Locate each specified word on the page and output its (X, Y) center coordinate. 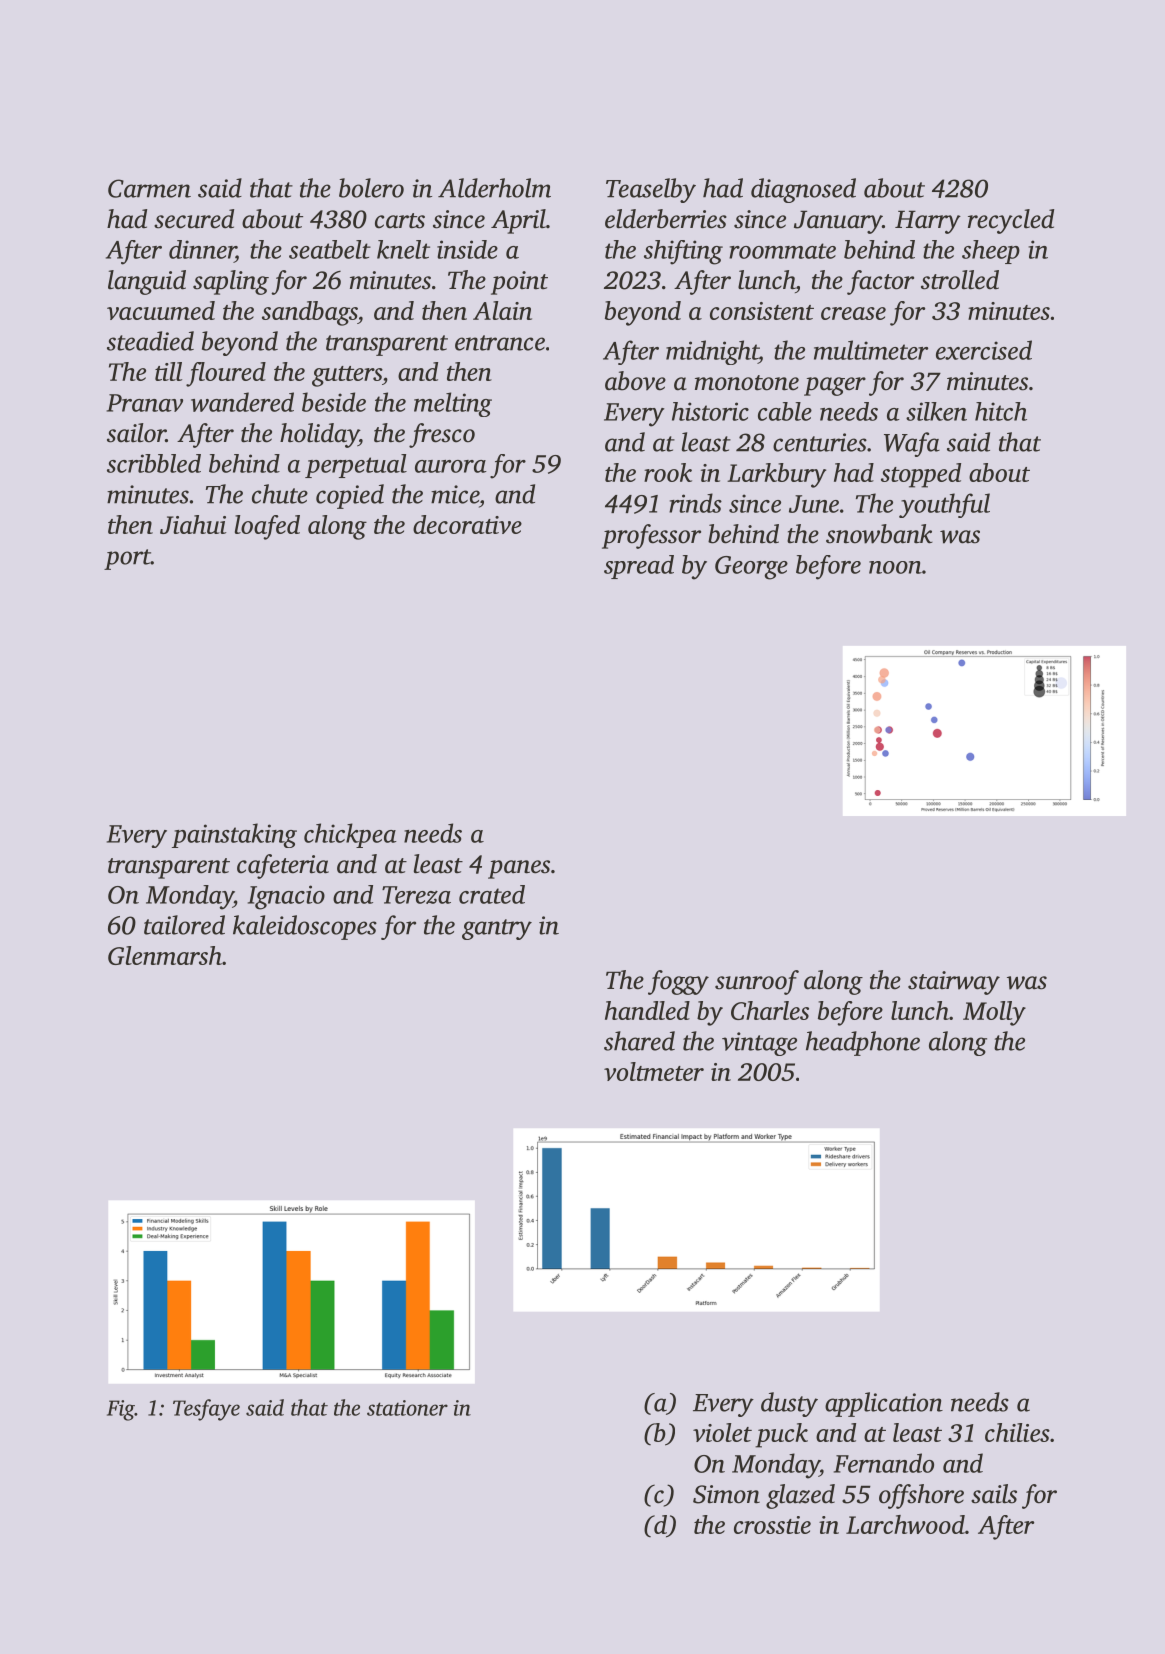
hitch (1001, 411)
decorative (467, 524)
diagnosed (803, 190)
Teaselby (651, 190)
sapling (231, 282)
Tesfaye (206, 1410)
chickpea (350, 835)
